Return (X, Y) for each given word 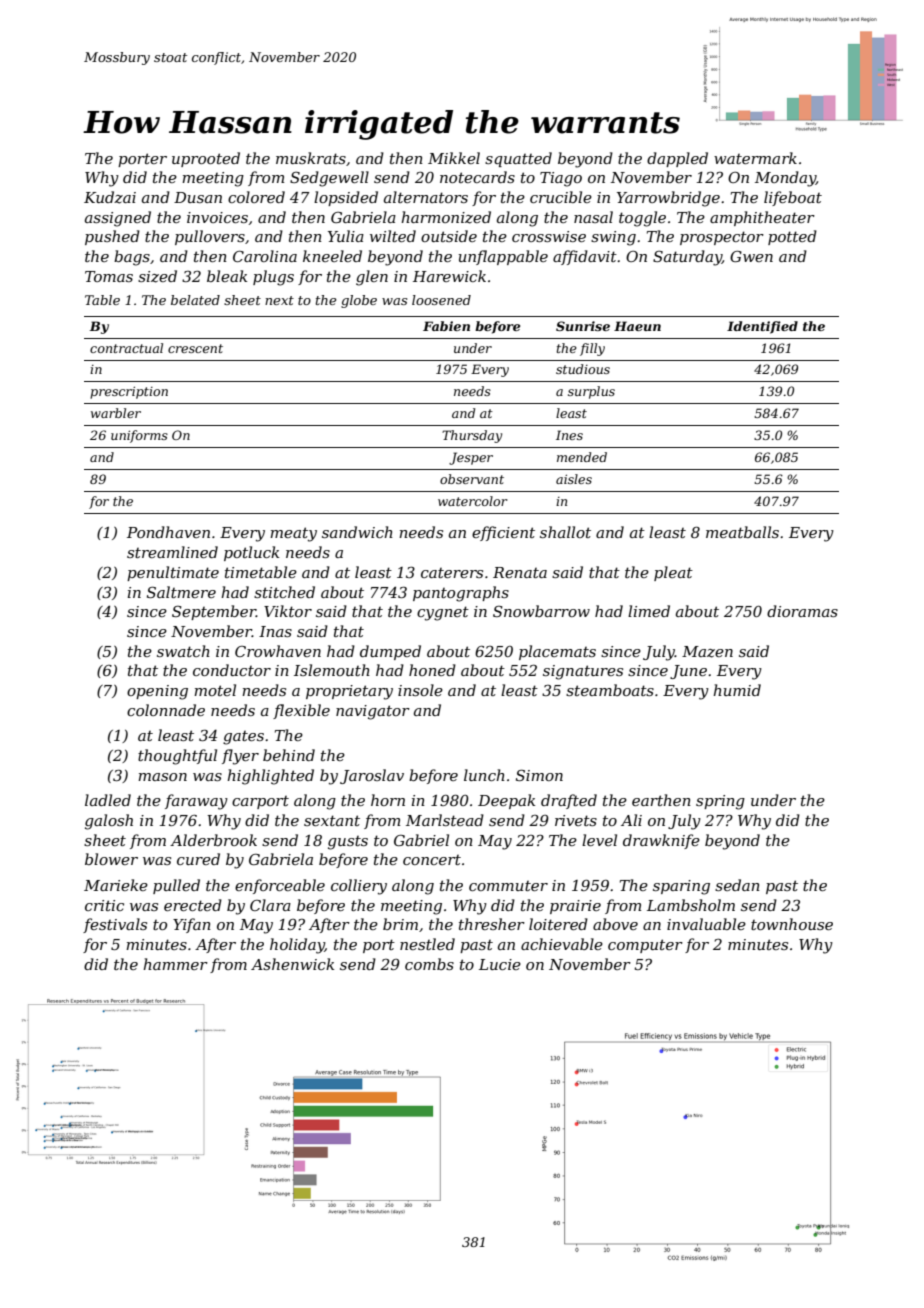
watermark (755, 158)
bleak (227, 276)
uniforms (139, 436)
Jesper (471, 458)
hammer (175, 964)
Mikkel (454, 158)
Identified (762, 327)
